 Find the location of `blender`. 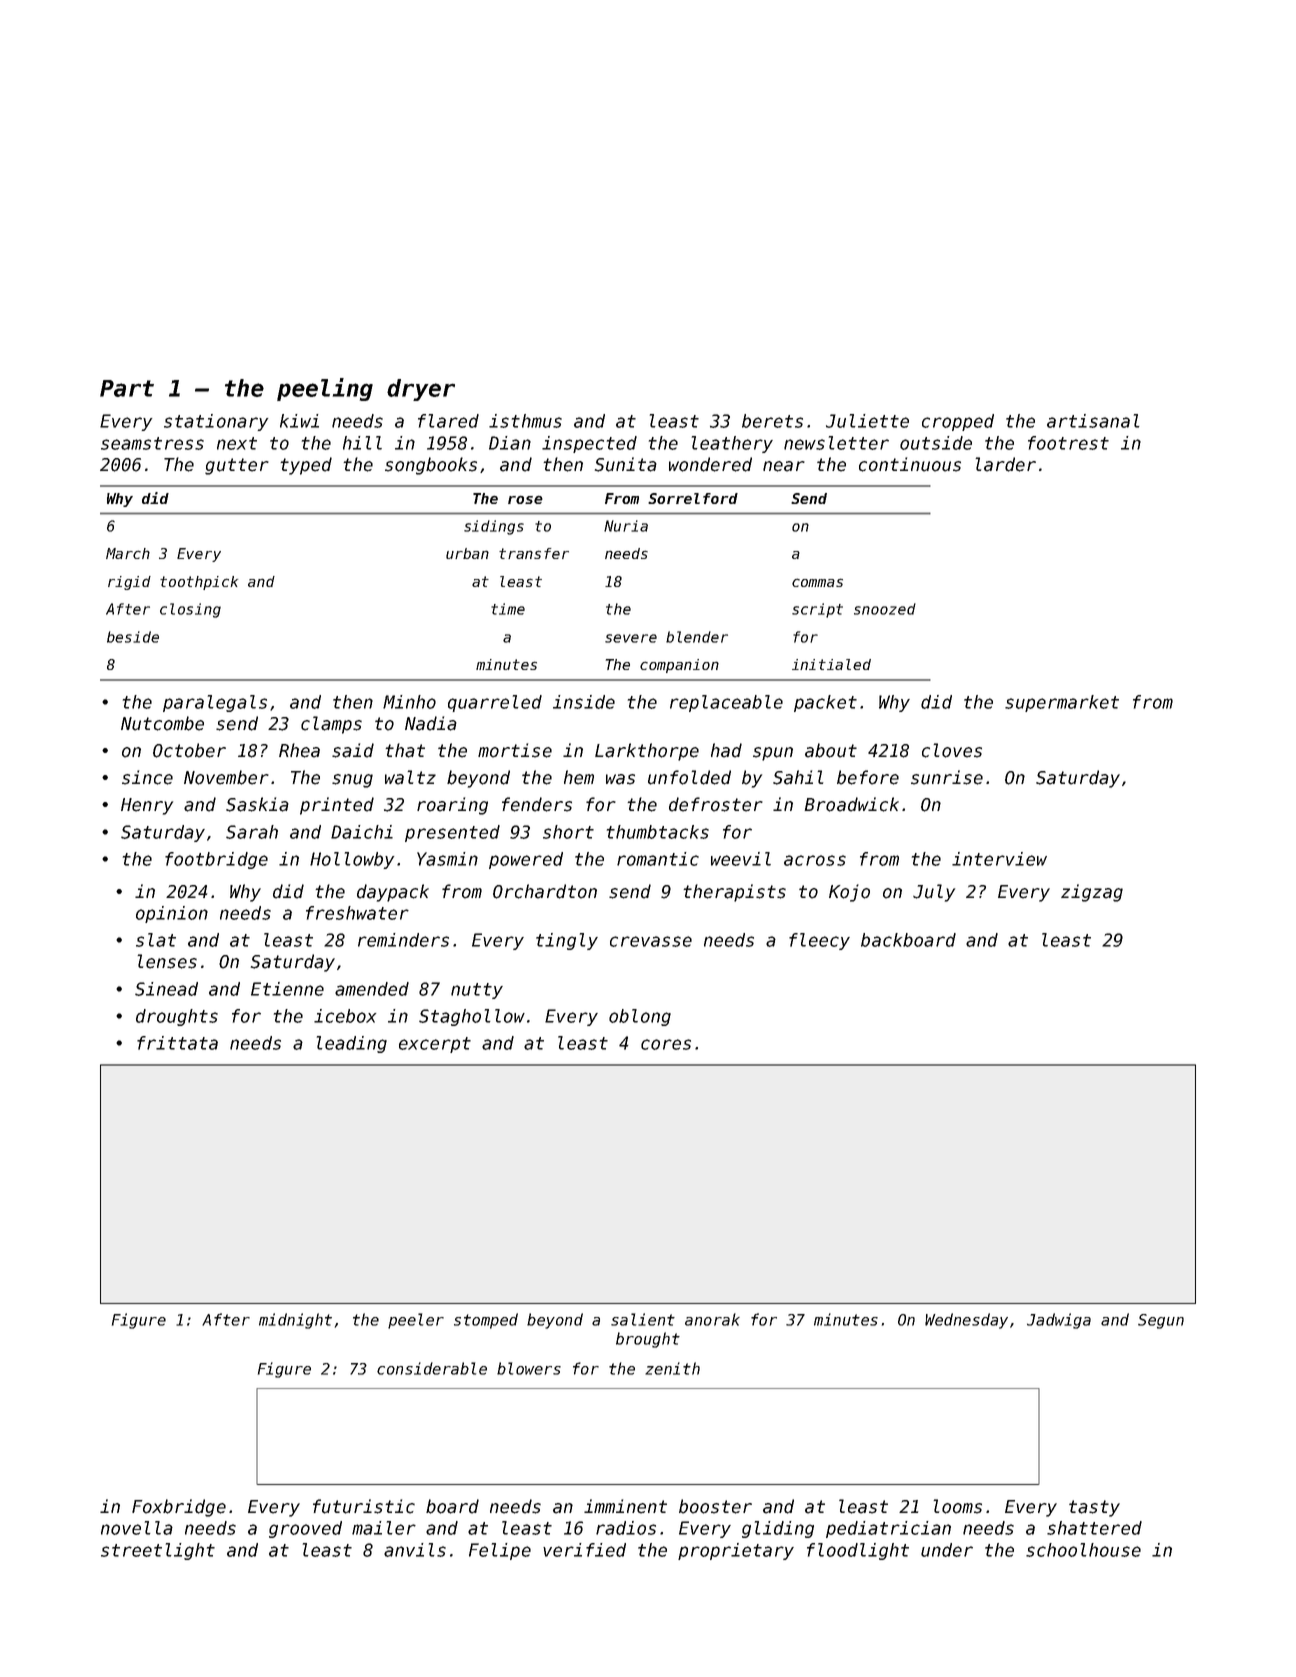

blender is located at coordinates (697, 637).
